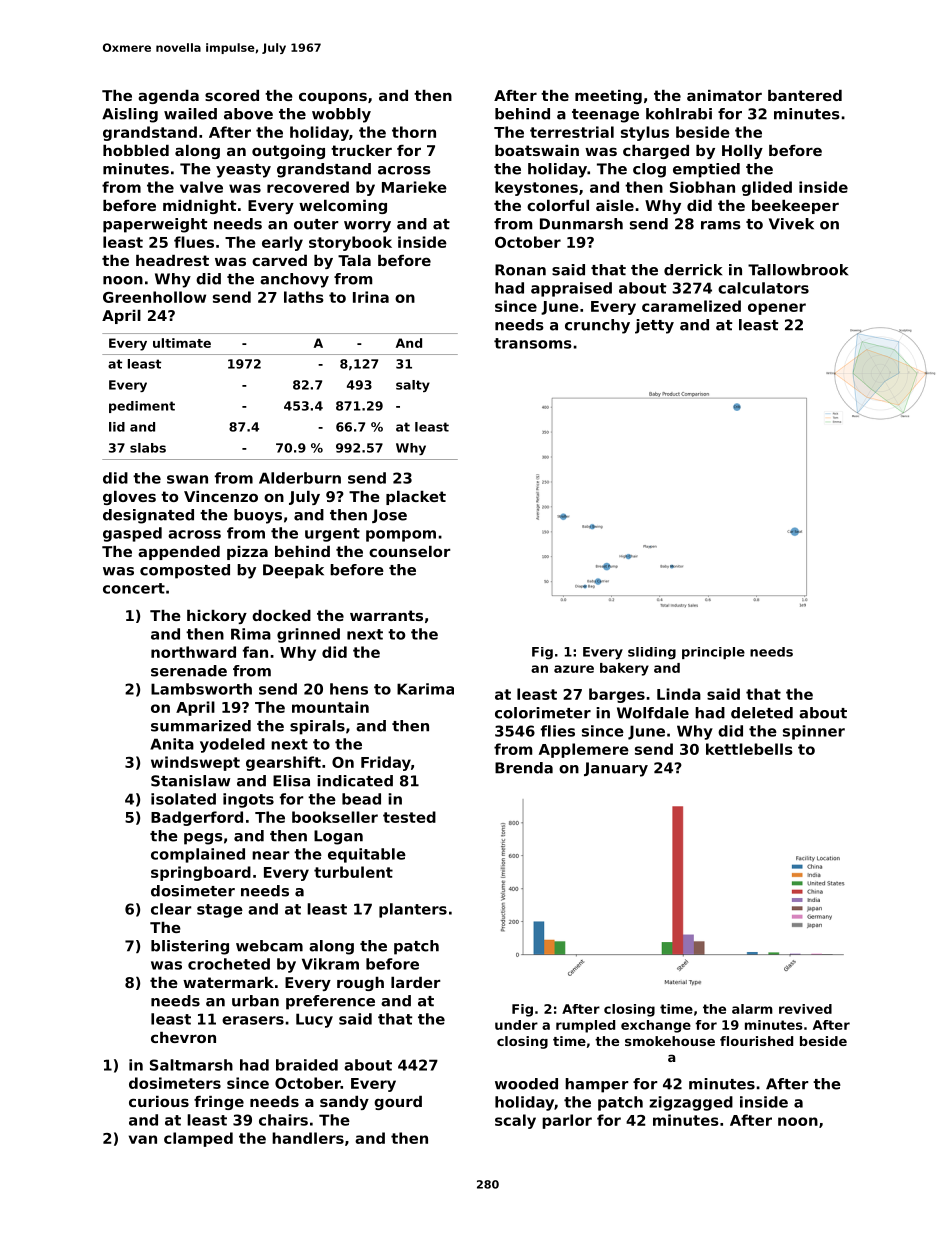 This document has width=952, height=1233. I want to click on Brenda, so click(524, 768).
